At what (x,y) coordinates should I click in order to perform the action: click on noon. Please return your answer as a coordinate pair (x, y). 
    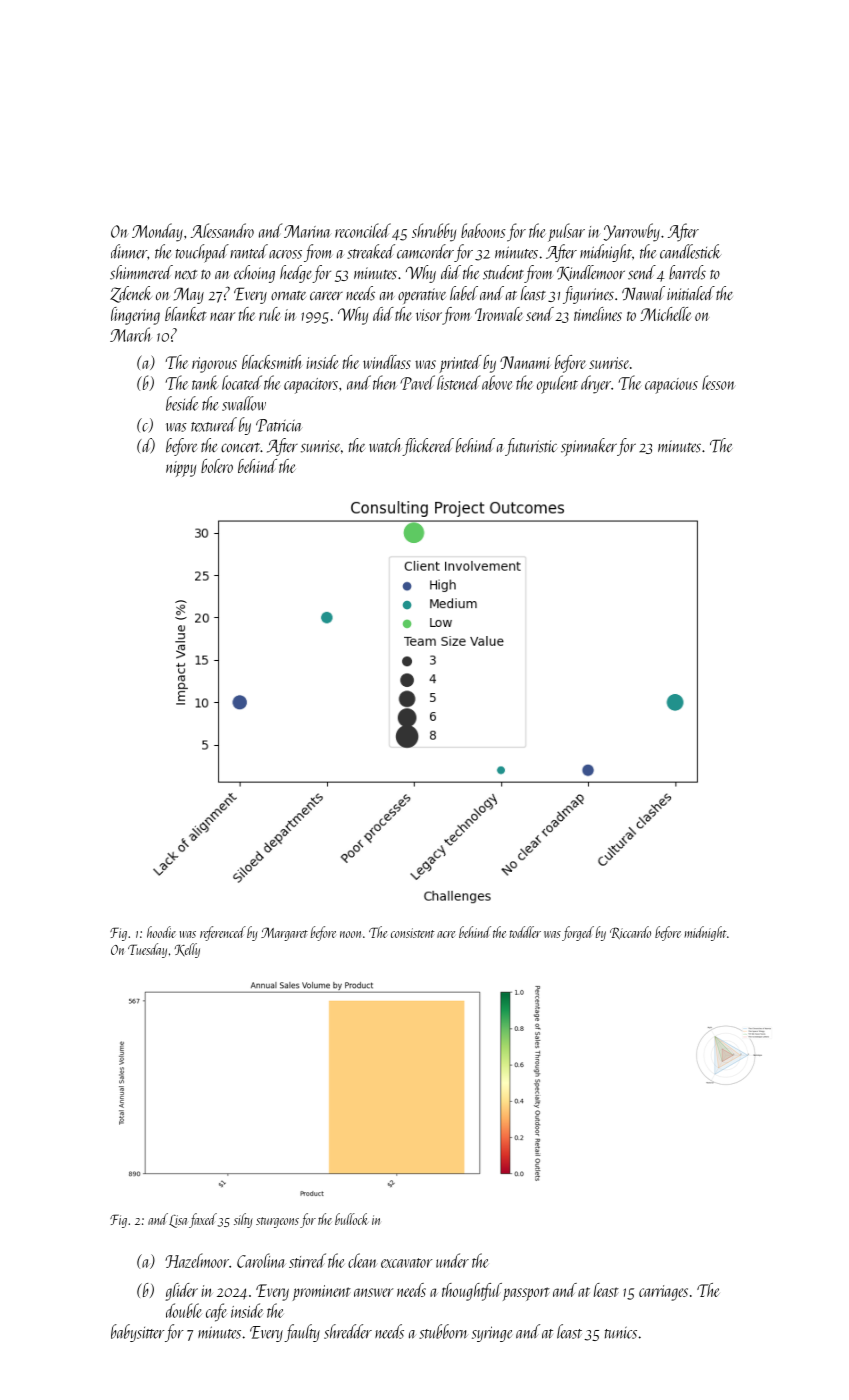
    Looking at the image, I should click on (350, 934).
